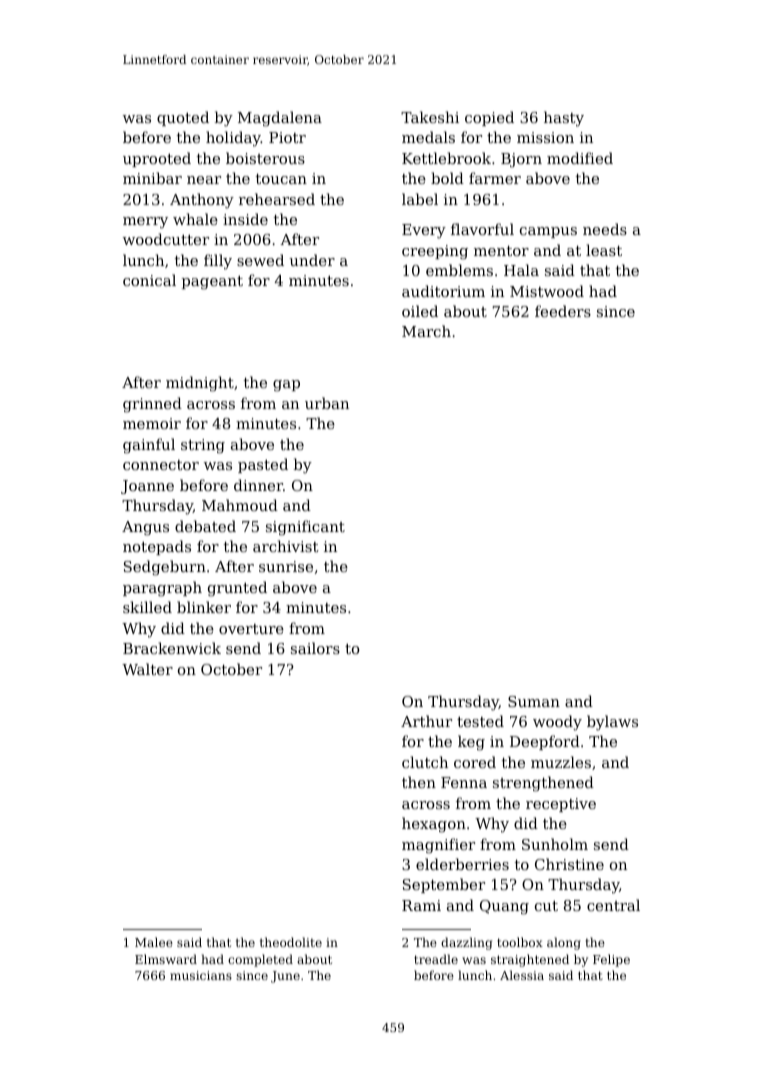 The width and height of the screenshot is (764, 1084). I want to click on overture, so click(251, 629).
